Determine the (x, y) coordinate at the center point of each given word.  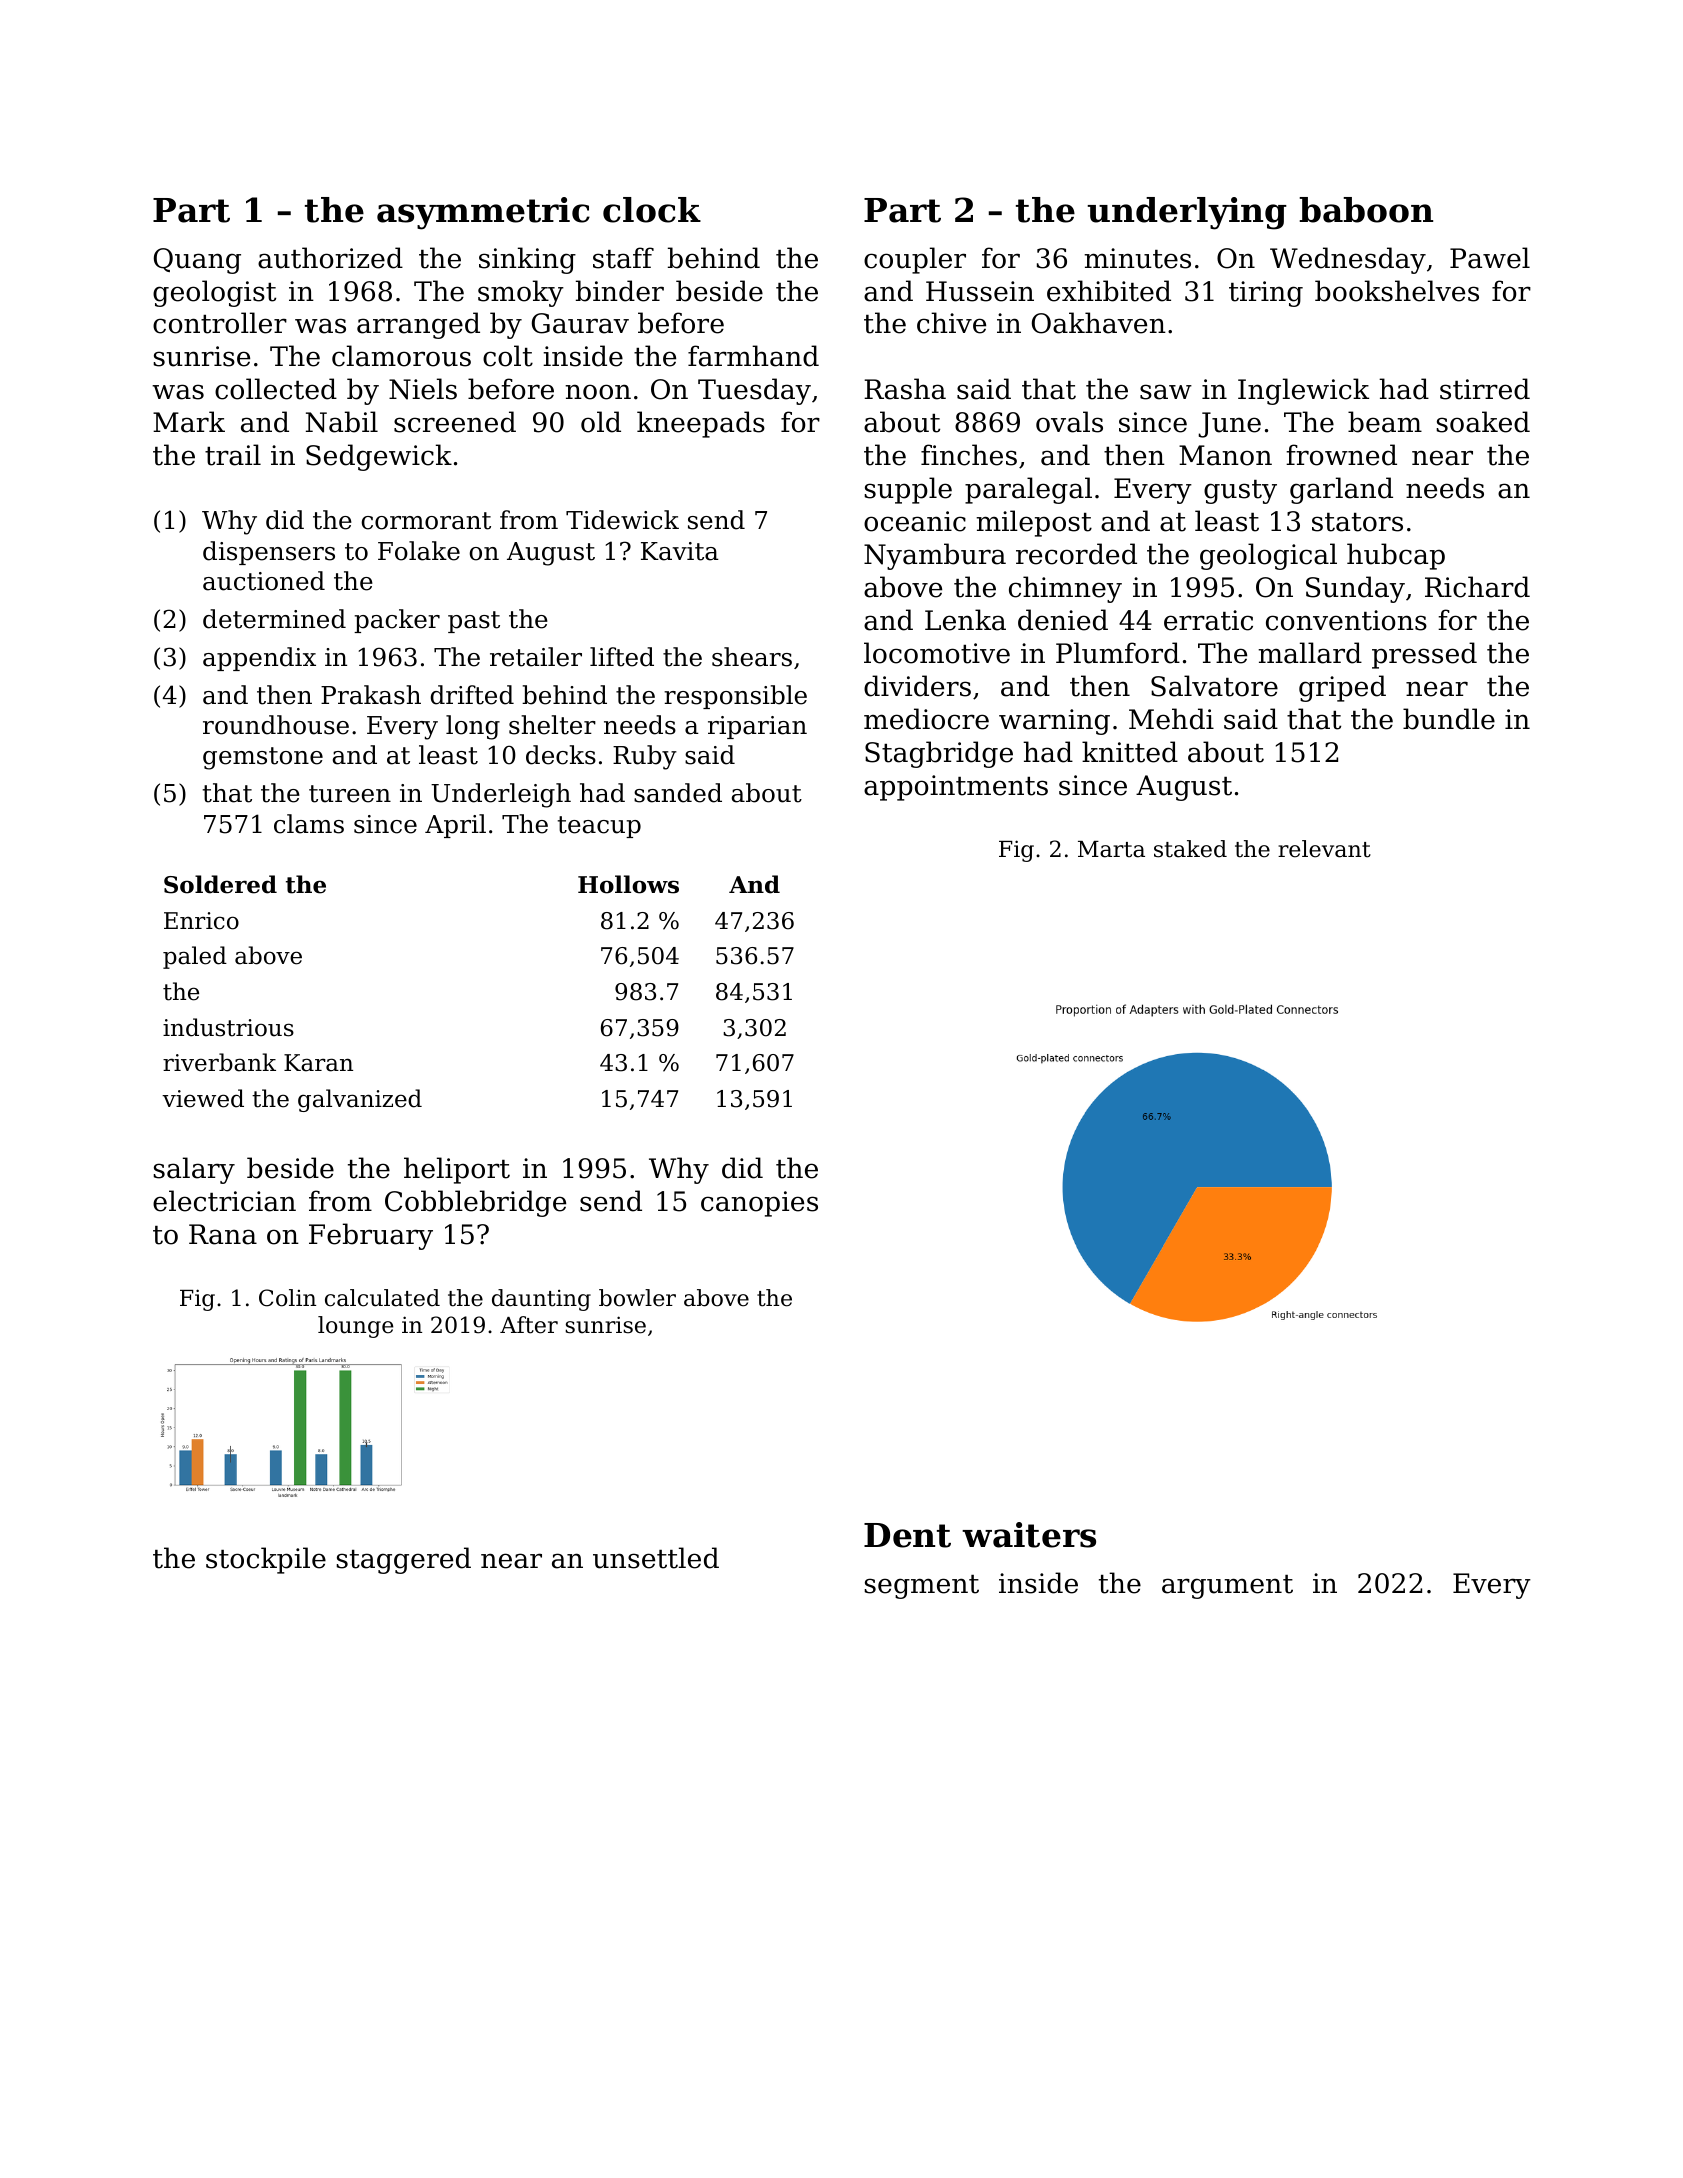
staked (1190, 849)
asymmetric (483, 213)
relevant (1324, 849)
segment (921, 1587)
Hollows (628, 884)
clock (652, 210)
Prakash (371, 695)
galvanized (360, 1100)
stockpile (266, 1560)
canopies (759, 1204)
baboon (1366, 210)
